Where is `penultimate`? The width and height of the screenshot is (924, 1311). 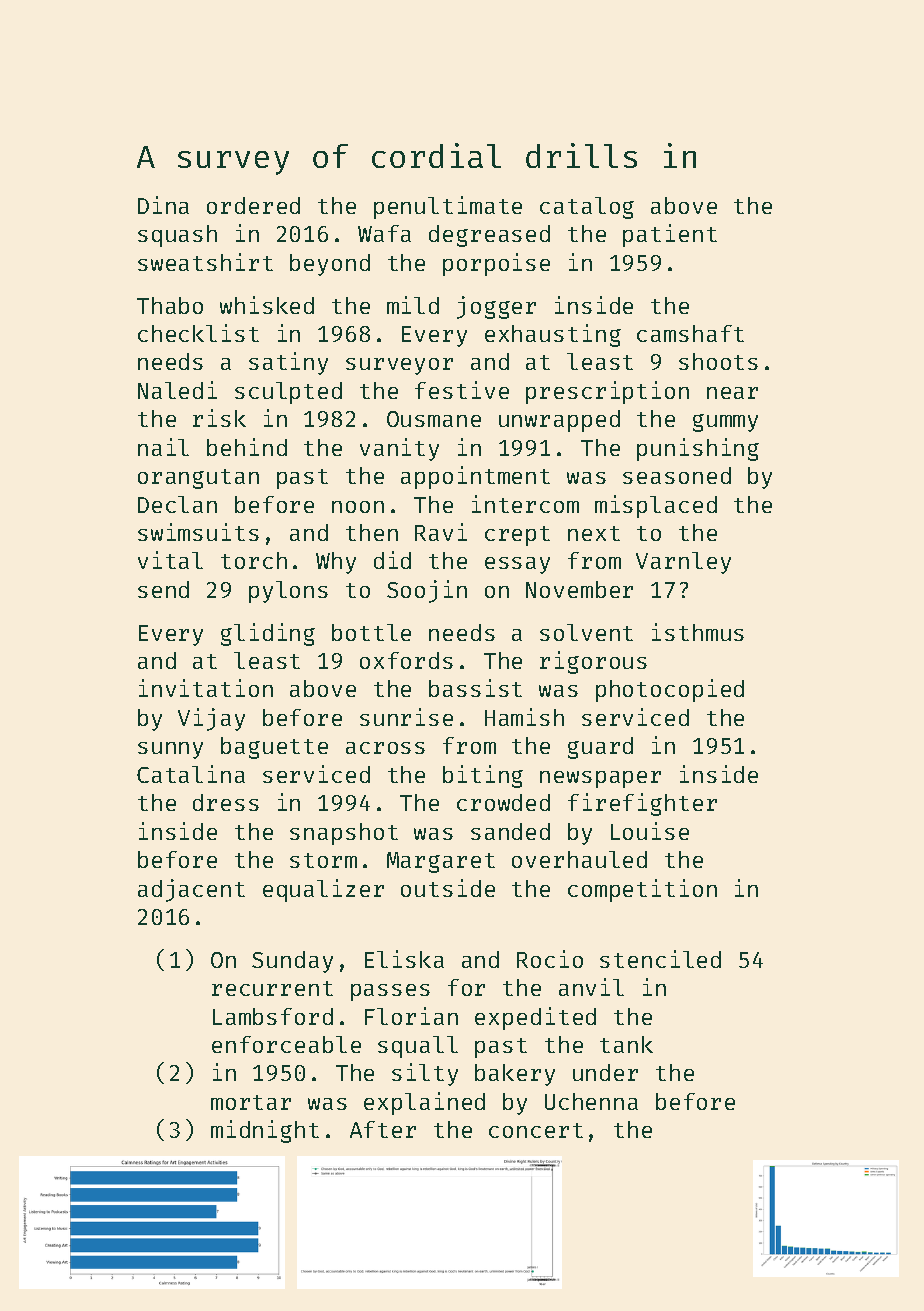 penultimate is located at coordinates (448, 207).
